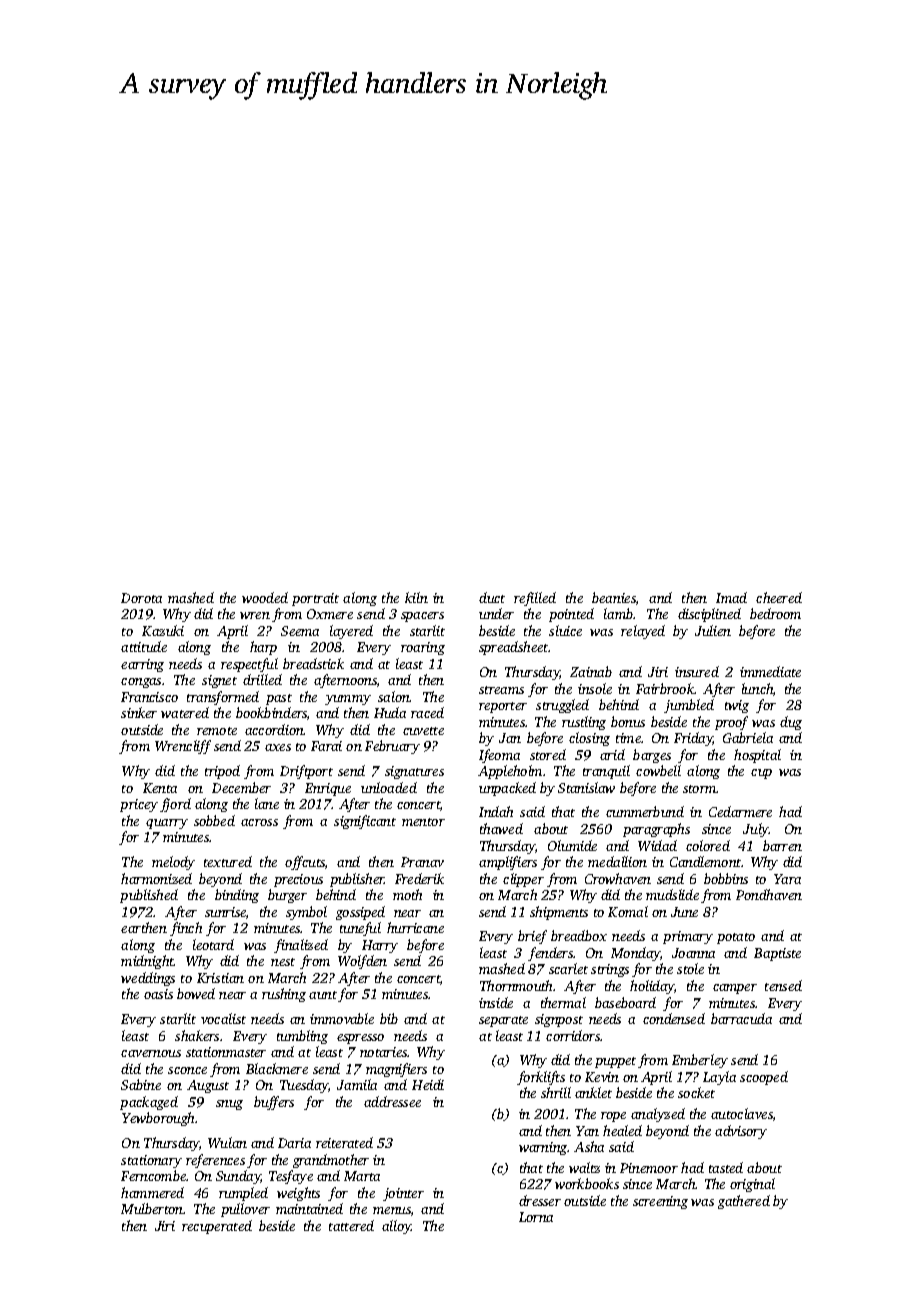 This screenshot has height=1314, width=924. Describe the element at coordinates (731, 597) in the screenshot. I see `Imad` at that location.
